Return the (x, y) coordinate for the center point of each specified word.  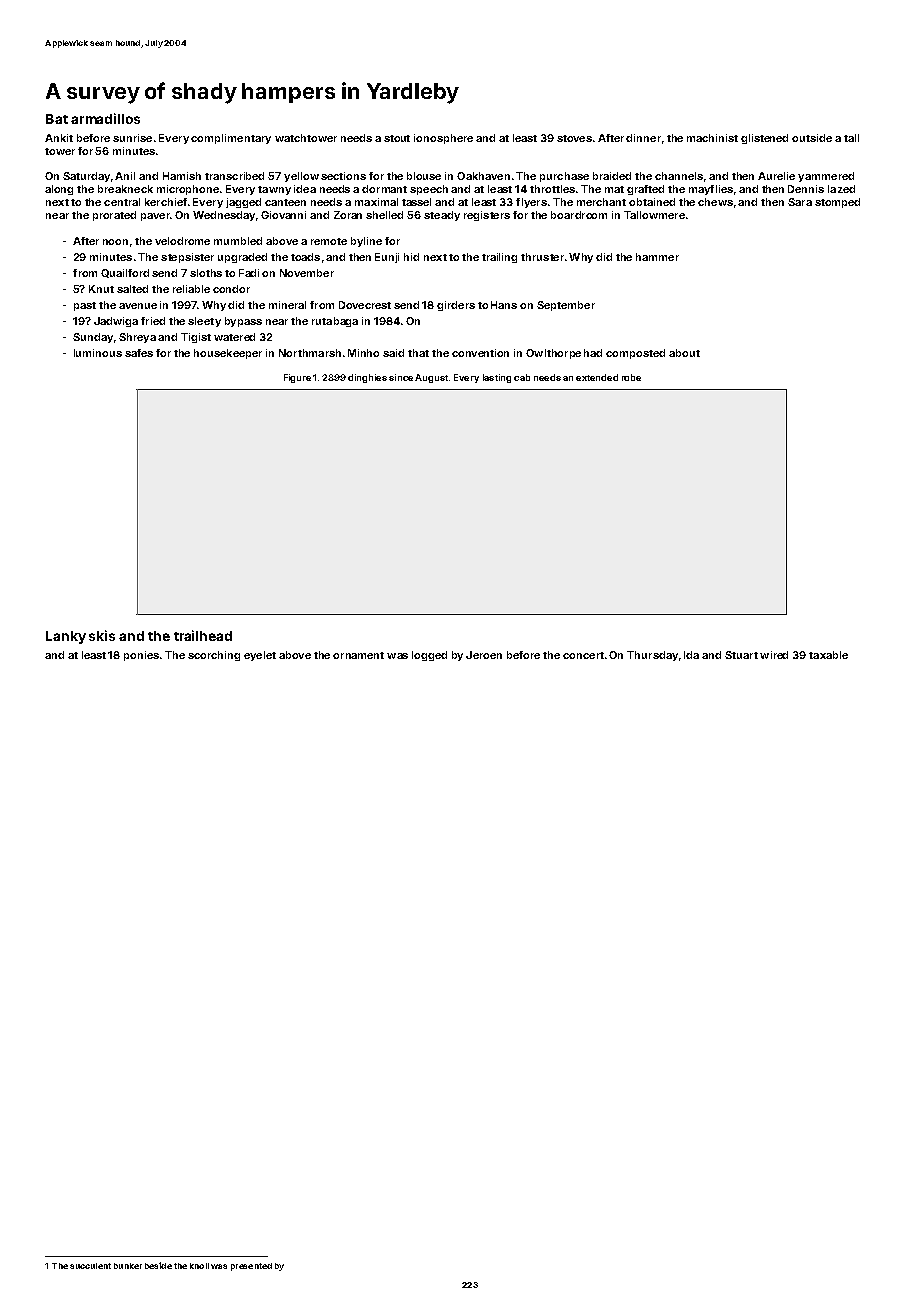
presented (251, 1267)
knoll (199, 1266)
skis (102, 635)
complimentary (231, 139)
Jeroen (484, 655)
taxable (828, 655)
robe (631, 377)
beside (158, 1265)
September (566, 306)
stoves (574, 138)
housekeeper (228, 354)
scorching (214, 656)
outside (812, 138)
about (684, 353)
